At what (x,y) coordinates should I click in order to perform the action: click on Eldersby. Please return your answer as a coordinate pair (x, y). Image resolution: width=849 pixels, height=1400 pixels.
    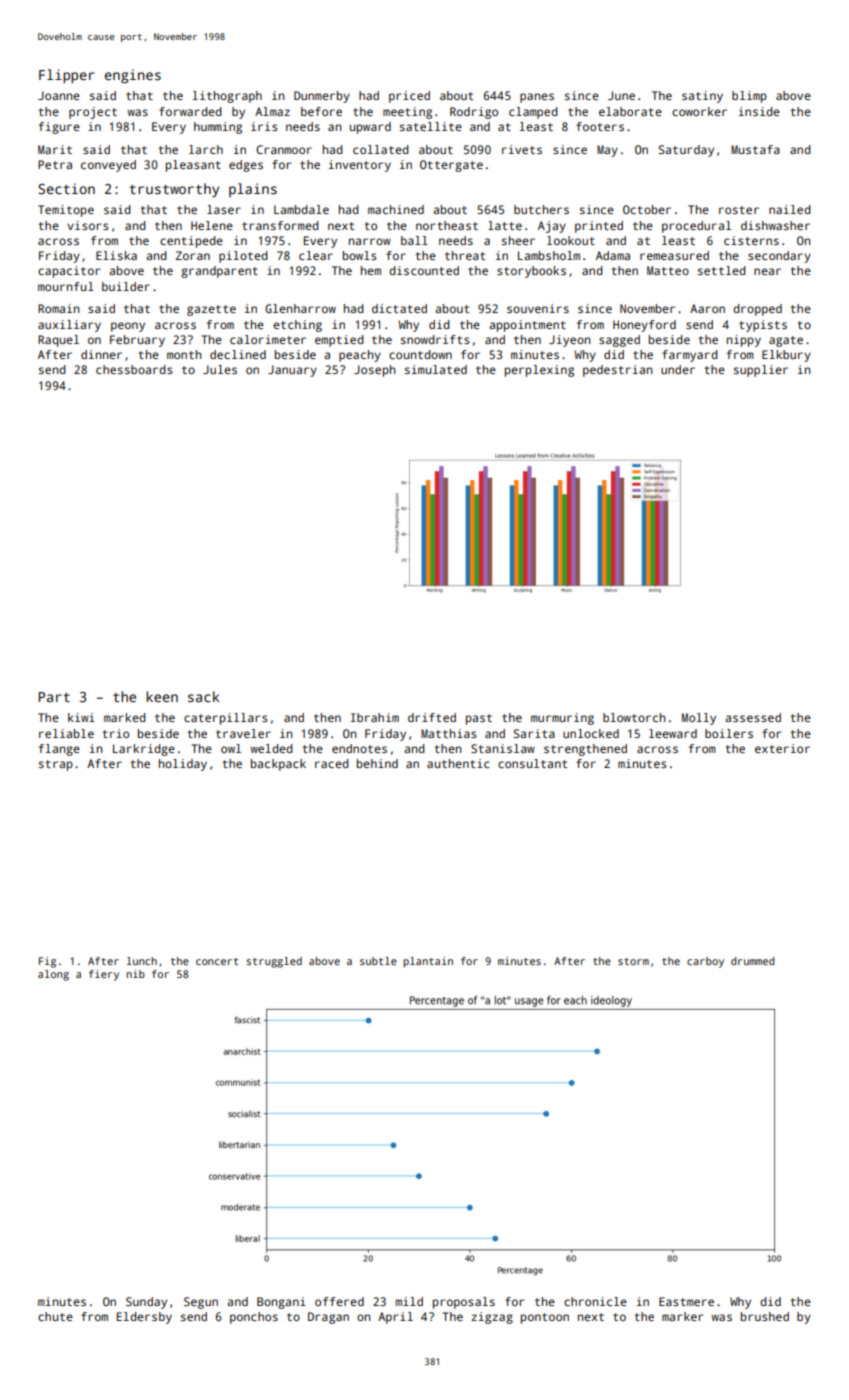
    Looking at the image, I should click on (144, 1318).
